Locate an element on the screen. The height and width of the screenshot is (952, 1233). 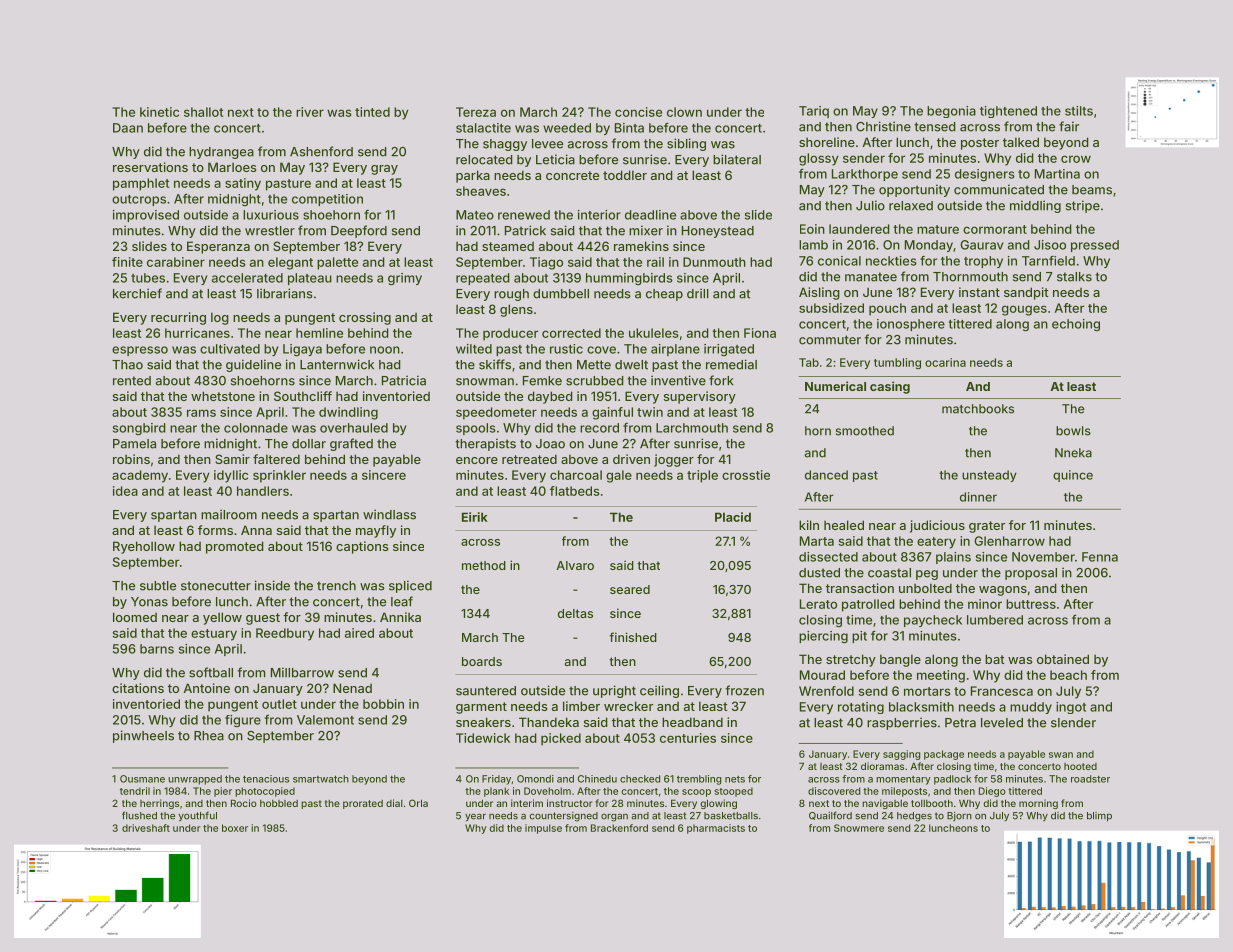
driveshaft is located at coordinates (146, 828).
